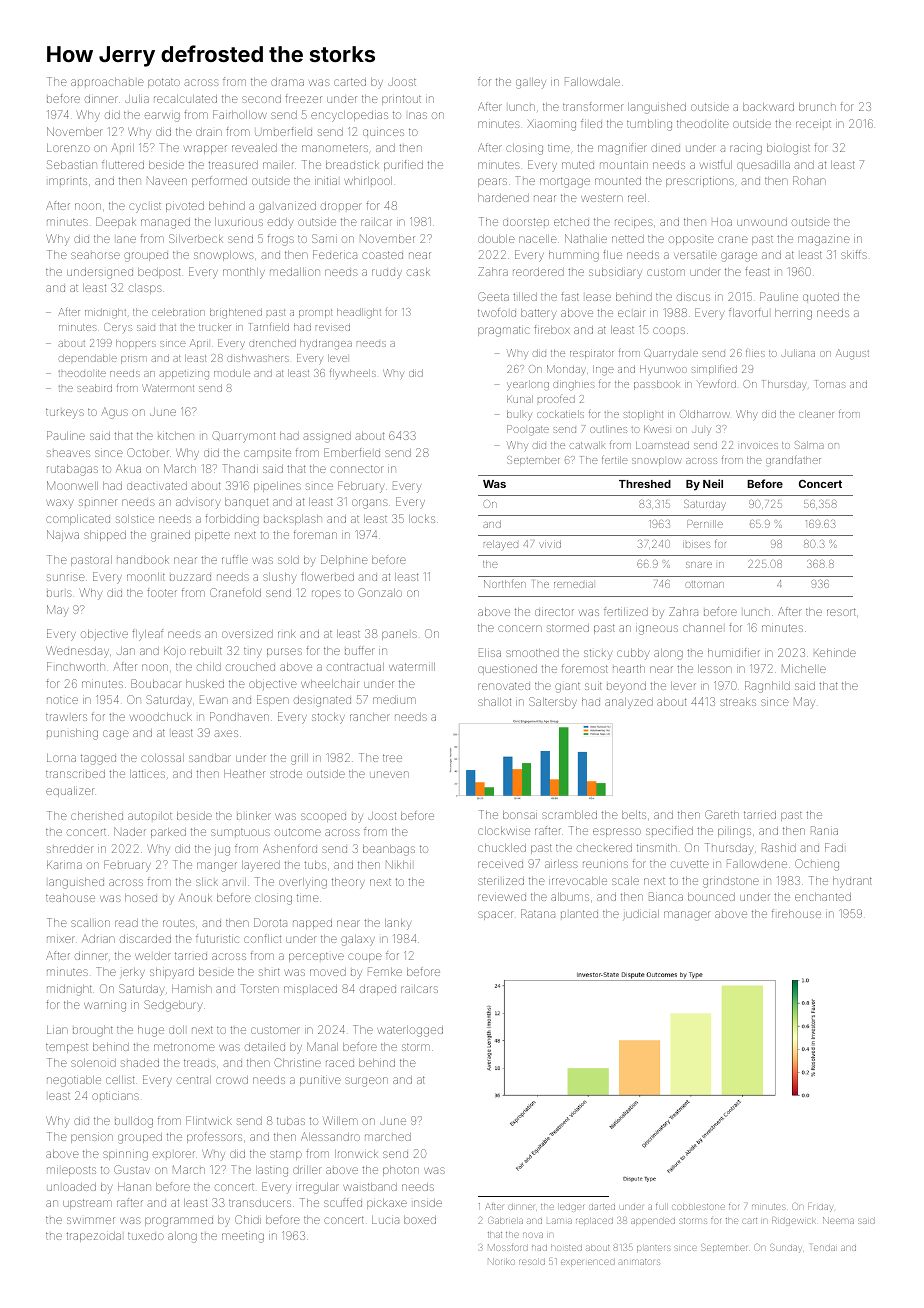 The image size is (924, 1308). Describe the element at coordinates (403, 165) in the document. I see `purified` at that location.
